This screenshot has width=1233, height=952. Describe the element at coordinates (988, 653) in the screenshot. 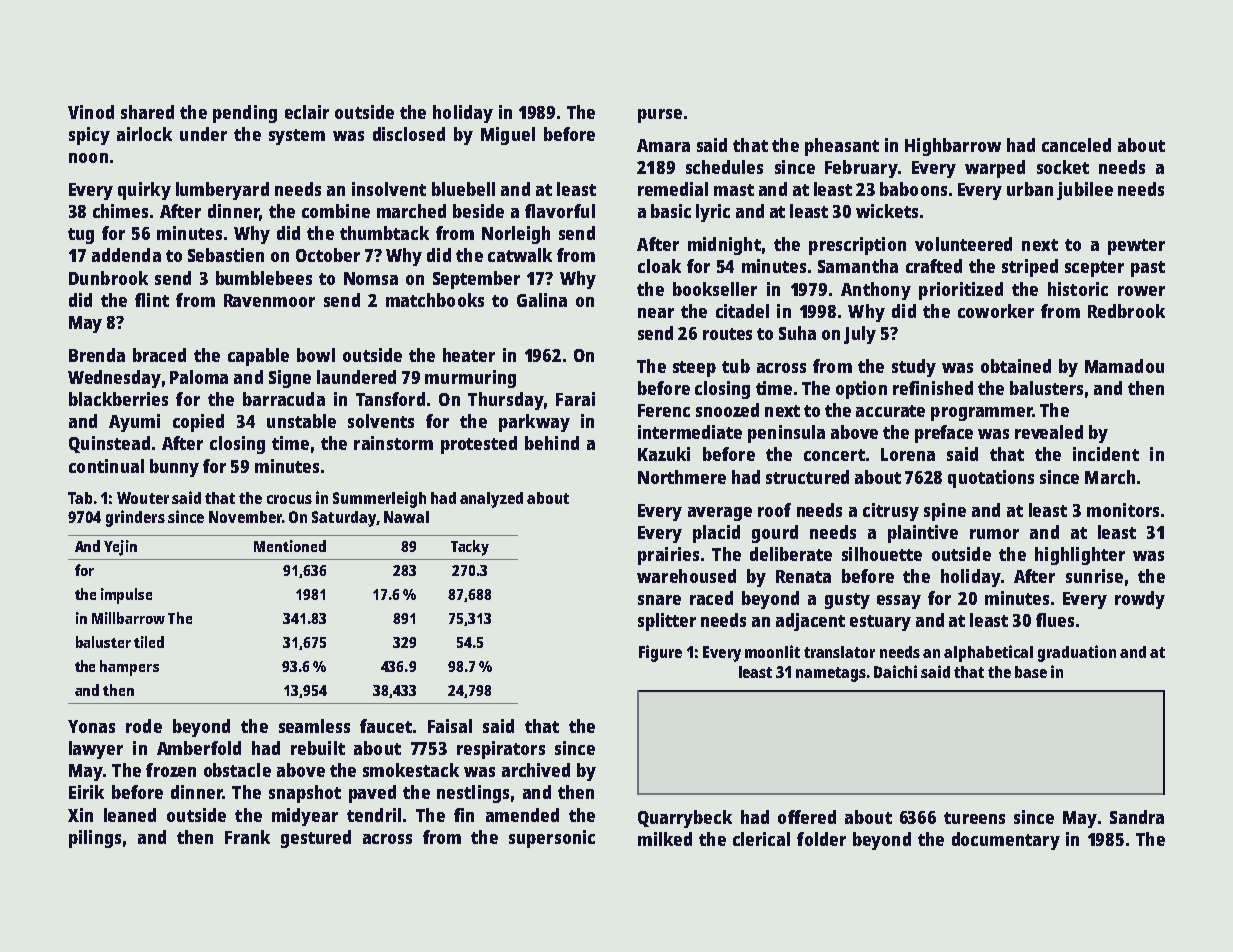

I see `alphabetical` at that location.
